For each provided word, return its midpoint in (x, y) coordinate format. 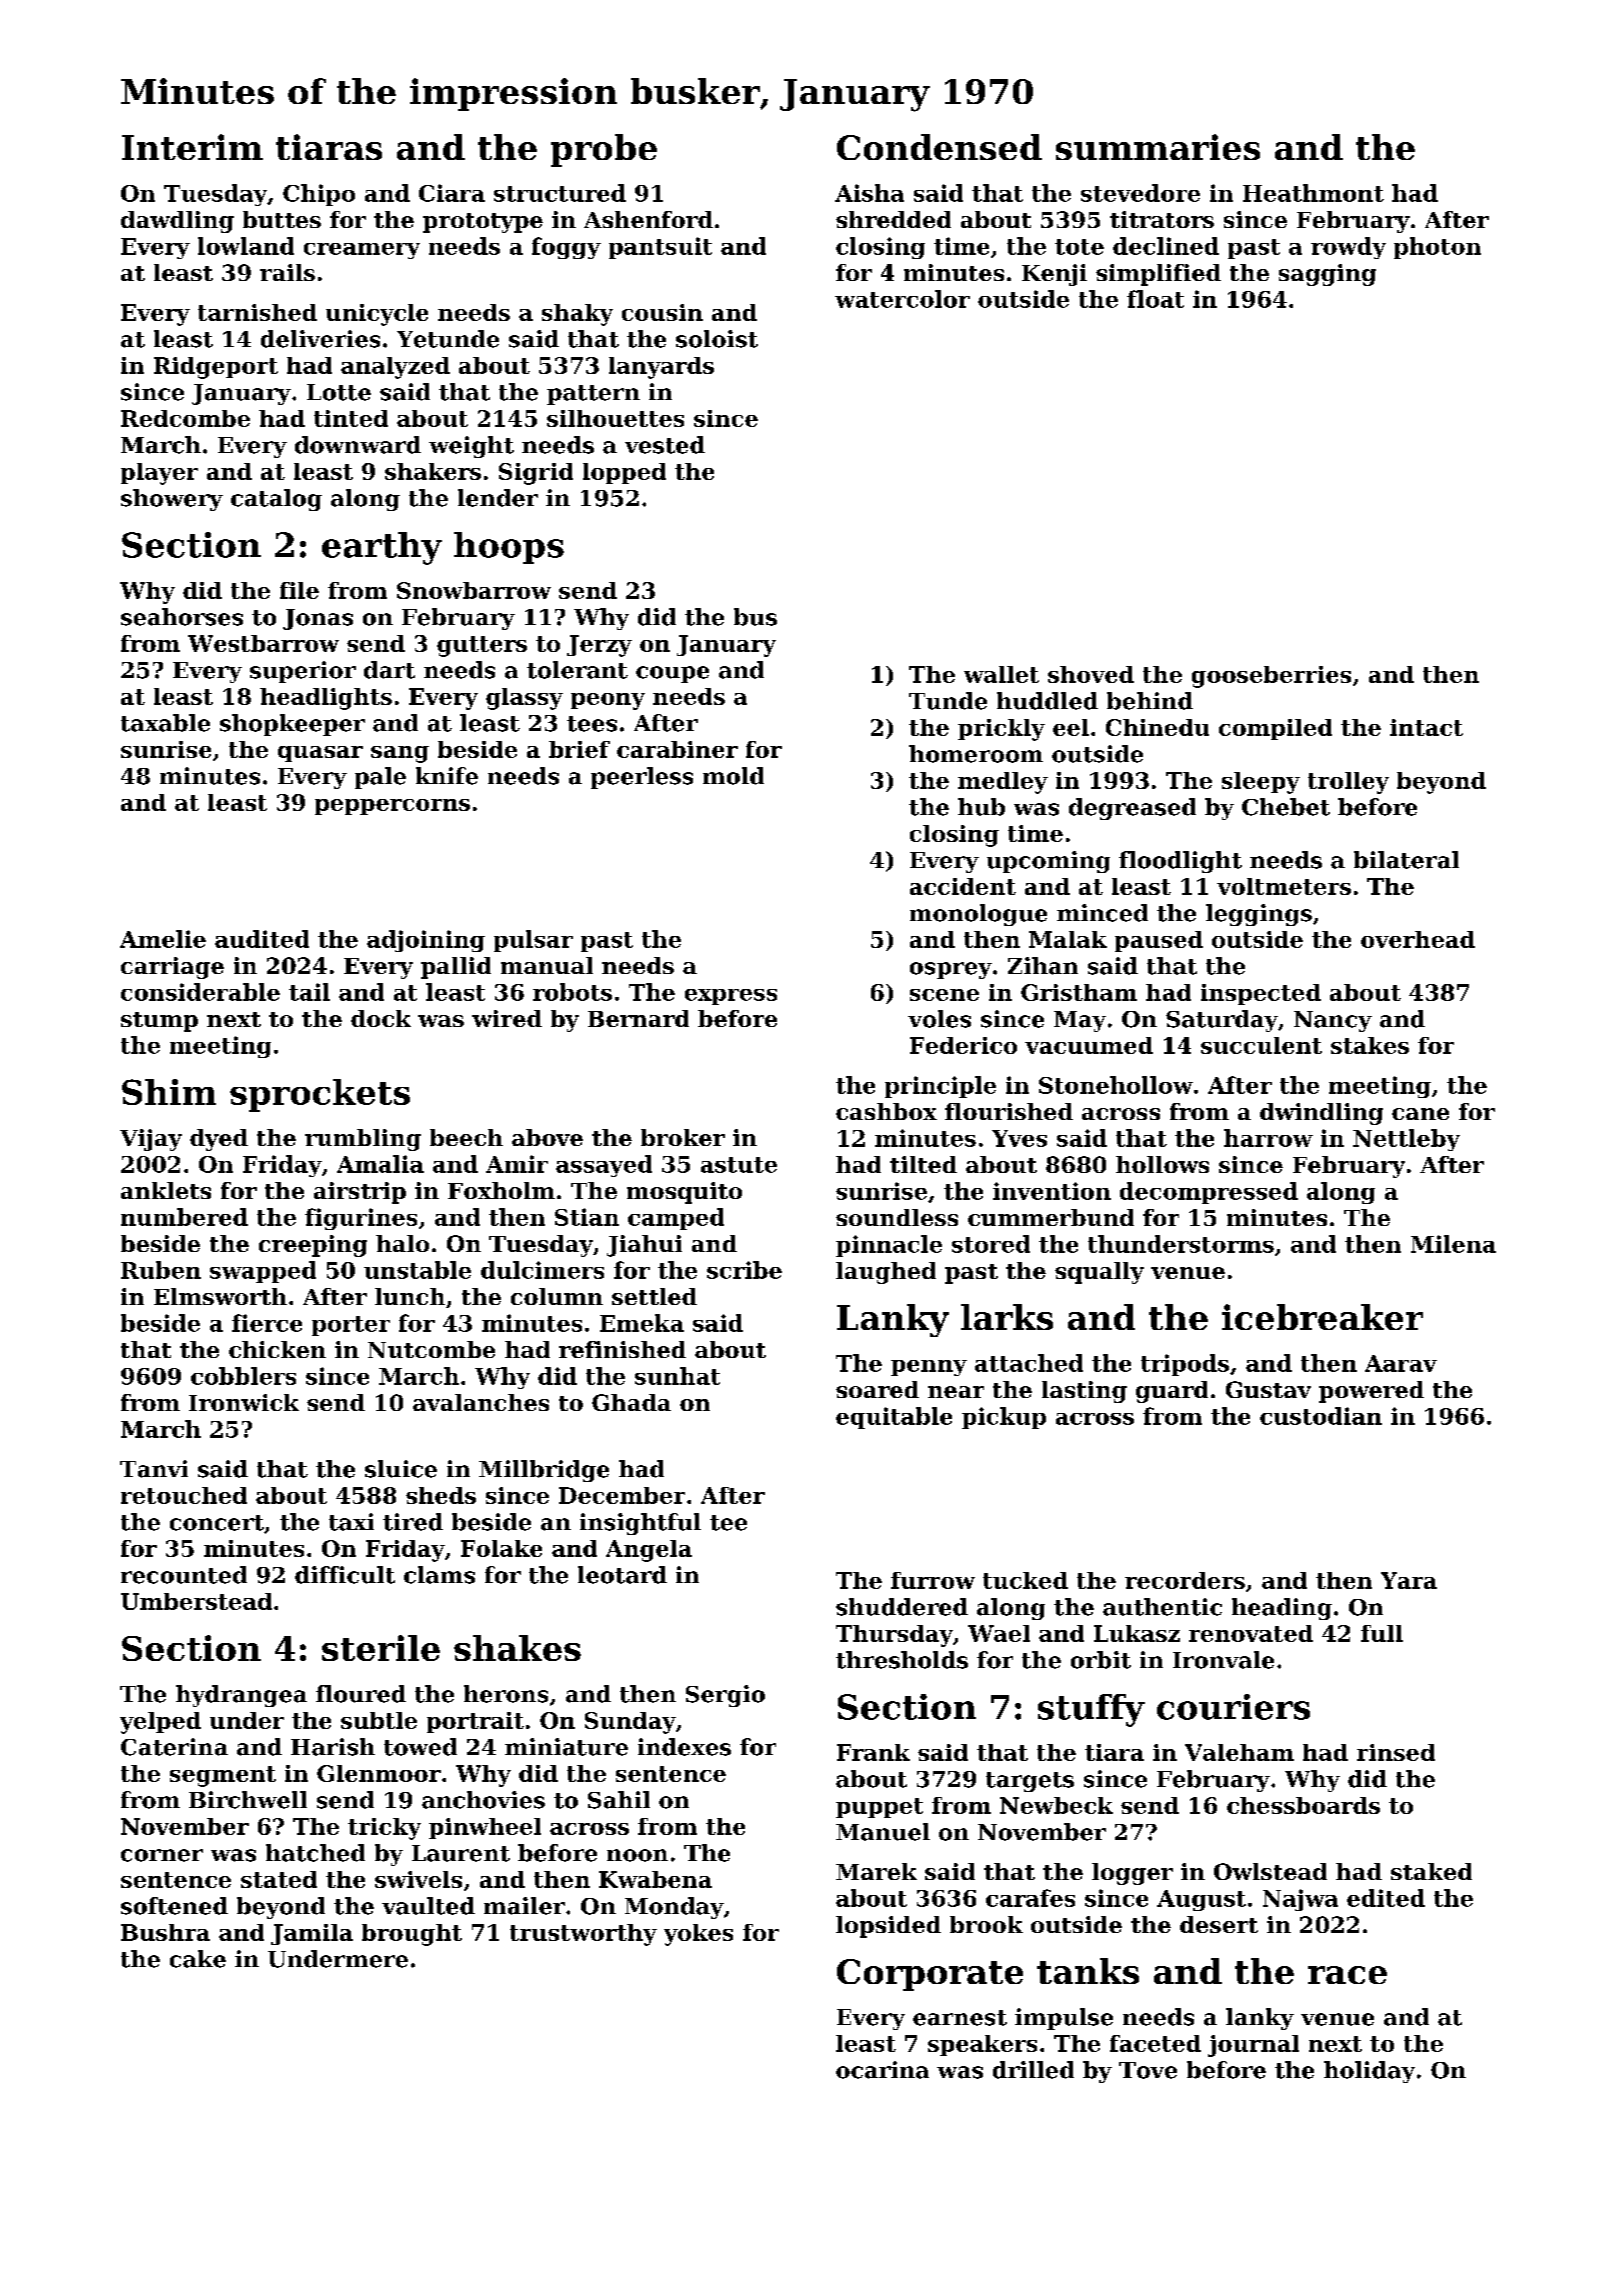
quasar (320, 754)
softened (174, 1906)
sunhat (677, 1376)
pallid (456, 968)
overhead (1418, 939)
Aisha (869, 193)
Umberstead (196, 1601)
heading (1282, 1609)
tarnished (257, 312)
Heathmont (1313, 193)
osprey (951, 970)
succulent (1261, 1045)
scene (944, 995)
